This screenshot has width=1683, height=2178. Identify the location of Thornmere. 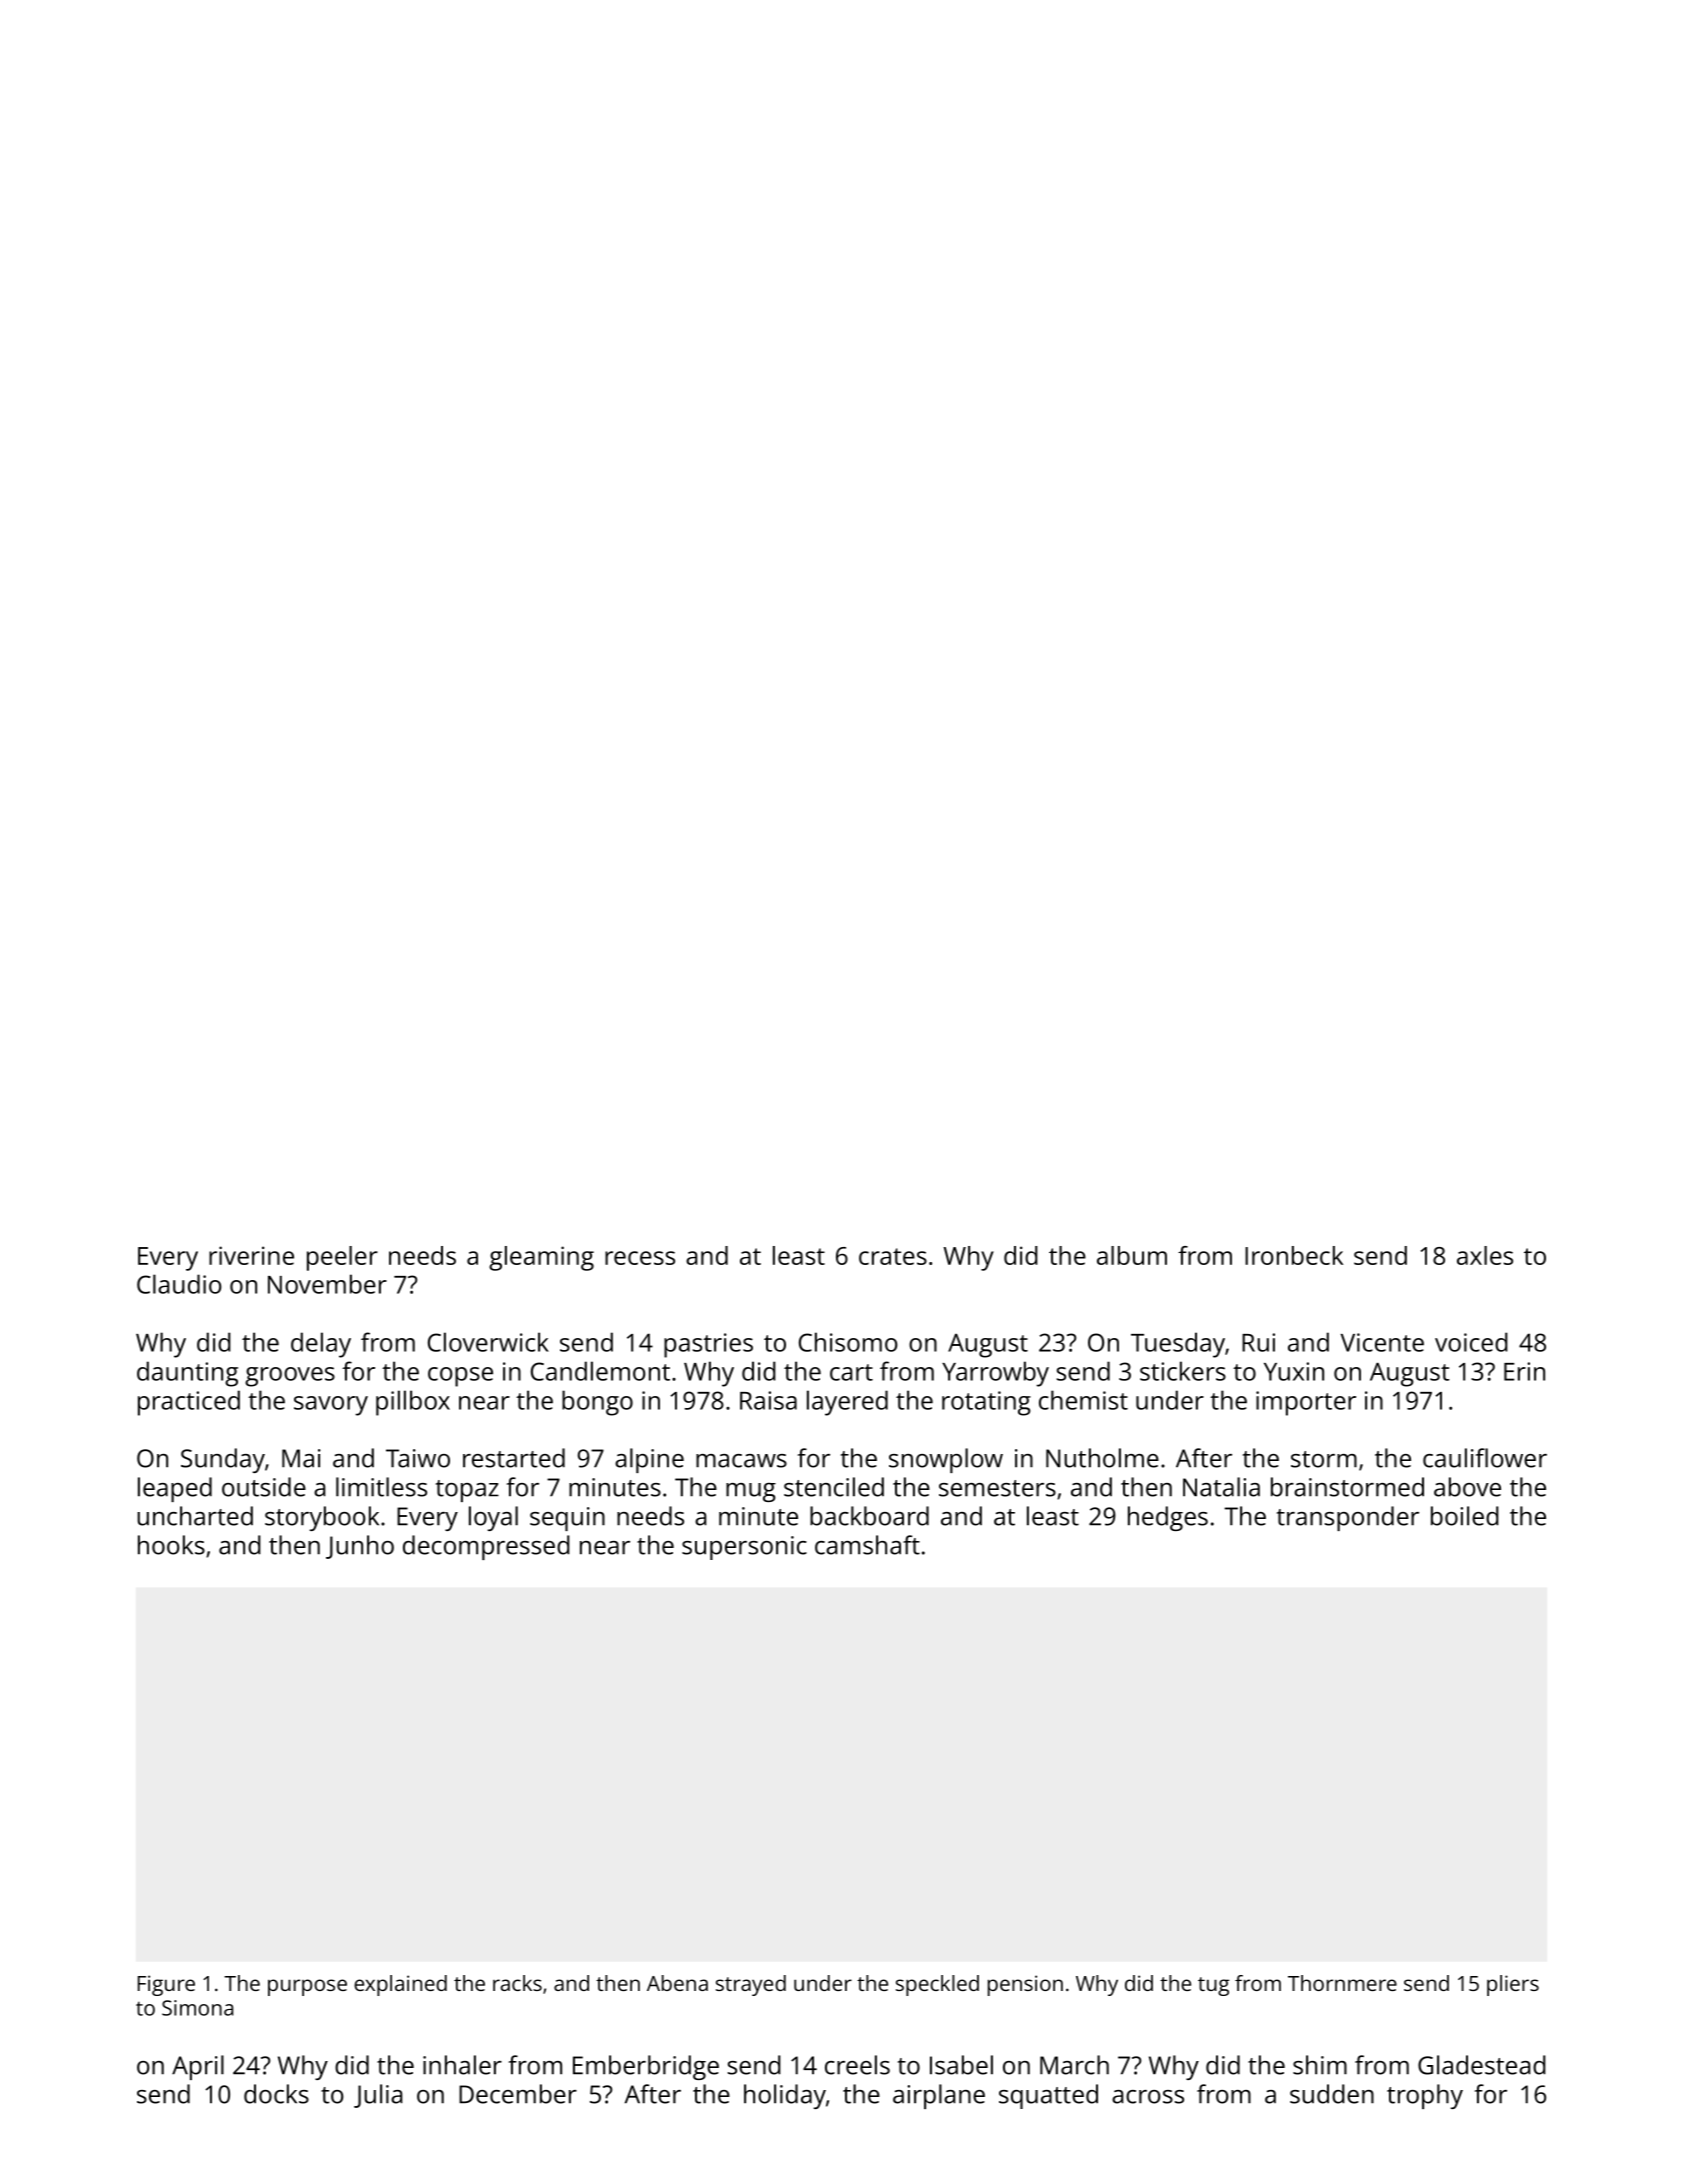
(1342, 1983).
